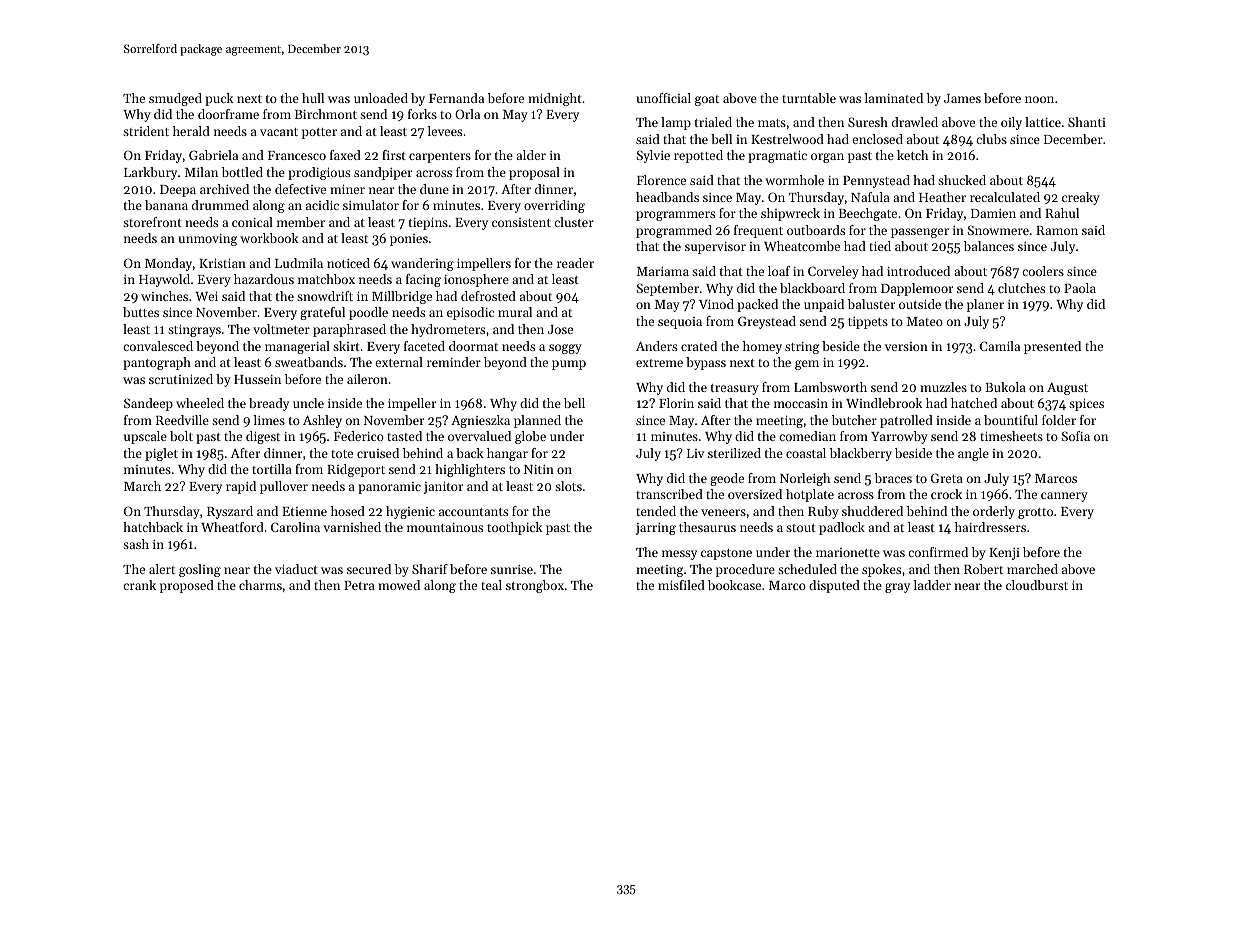  What do you see at coordinates (219, 99) in the screenshot?
I see `puck` at bounding box center [219, 99].
